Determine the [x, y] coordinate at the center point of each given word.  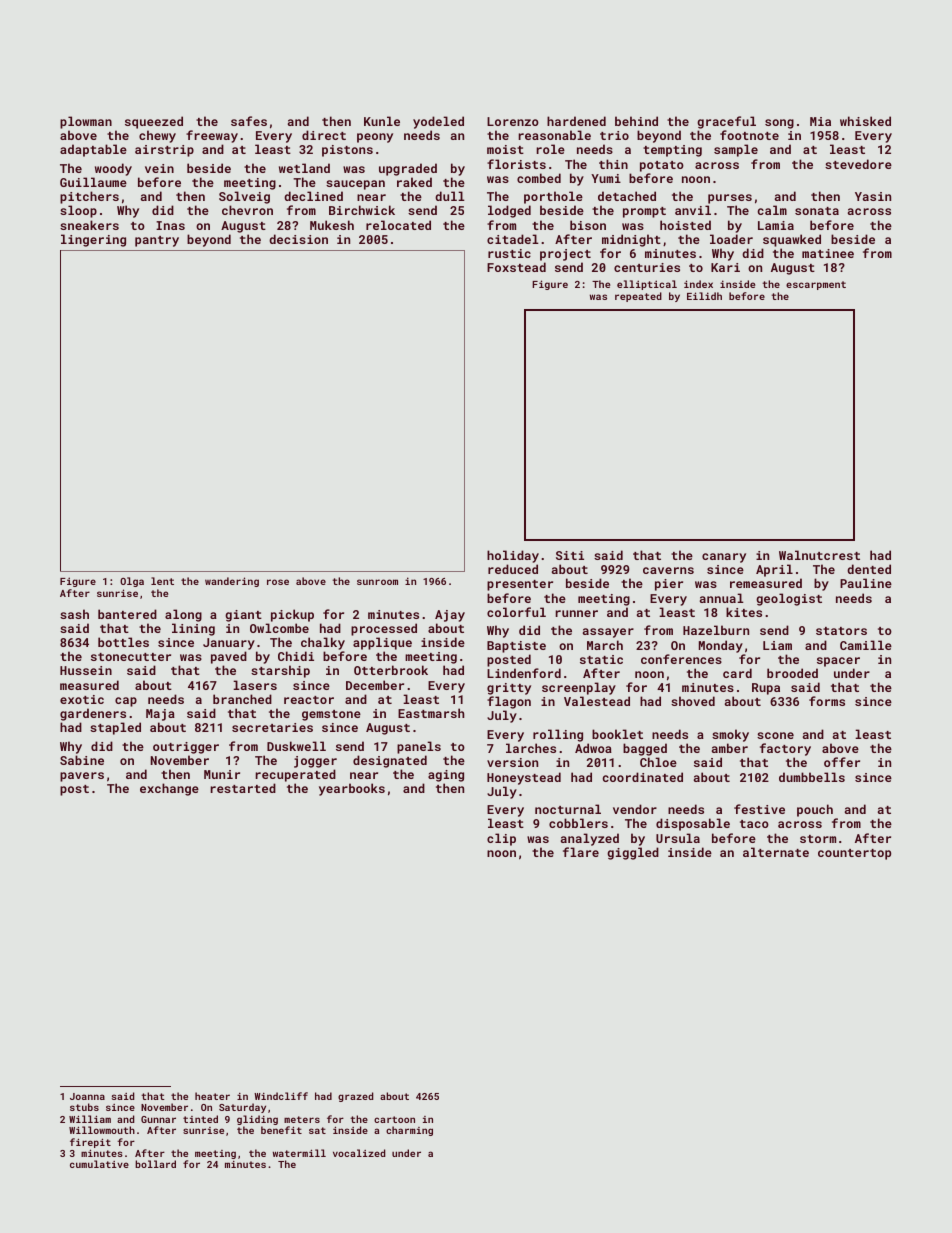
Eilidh [704, 296]
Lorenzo [513, 121]
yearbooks [352, 789]
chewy [157, 136]
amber [730, 748]
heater [212, 1096]
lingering [93, 240]
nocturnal [568, 809]
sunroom [377, 582]
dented [869, 569]
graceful [726, 122]
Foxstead [516, 267]
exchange [169, 789]
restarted [243, 788]
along [183, 615]
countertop [854, 854]
